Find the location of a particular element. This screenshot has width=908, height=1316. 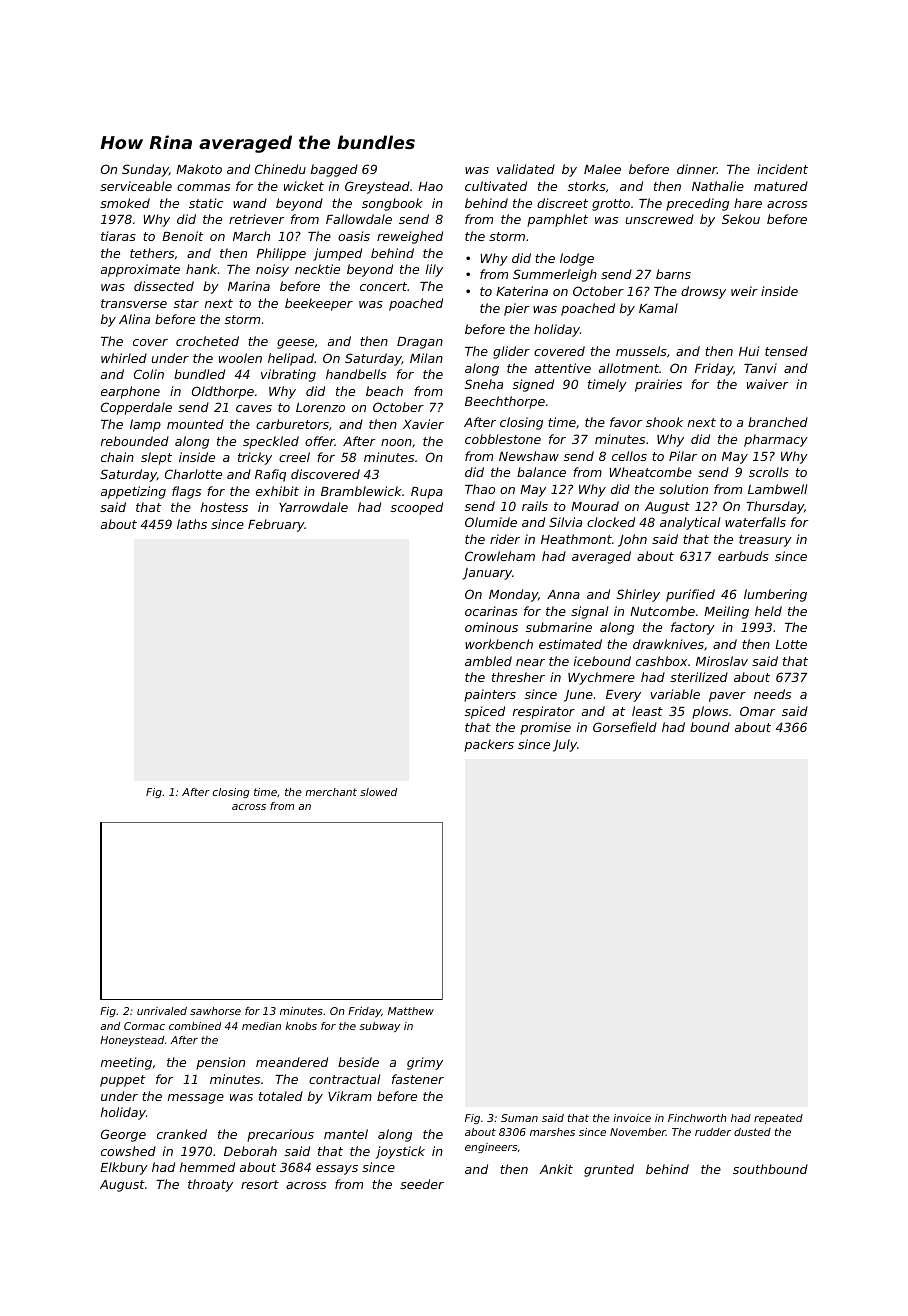

Sunday is located at coordinates (145, 170).
